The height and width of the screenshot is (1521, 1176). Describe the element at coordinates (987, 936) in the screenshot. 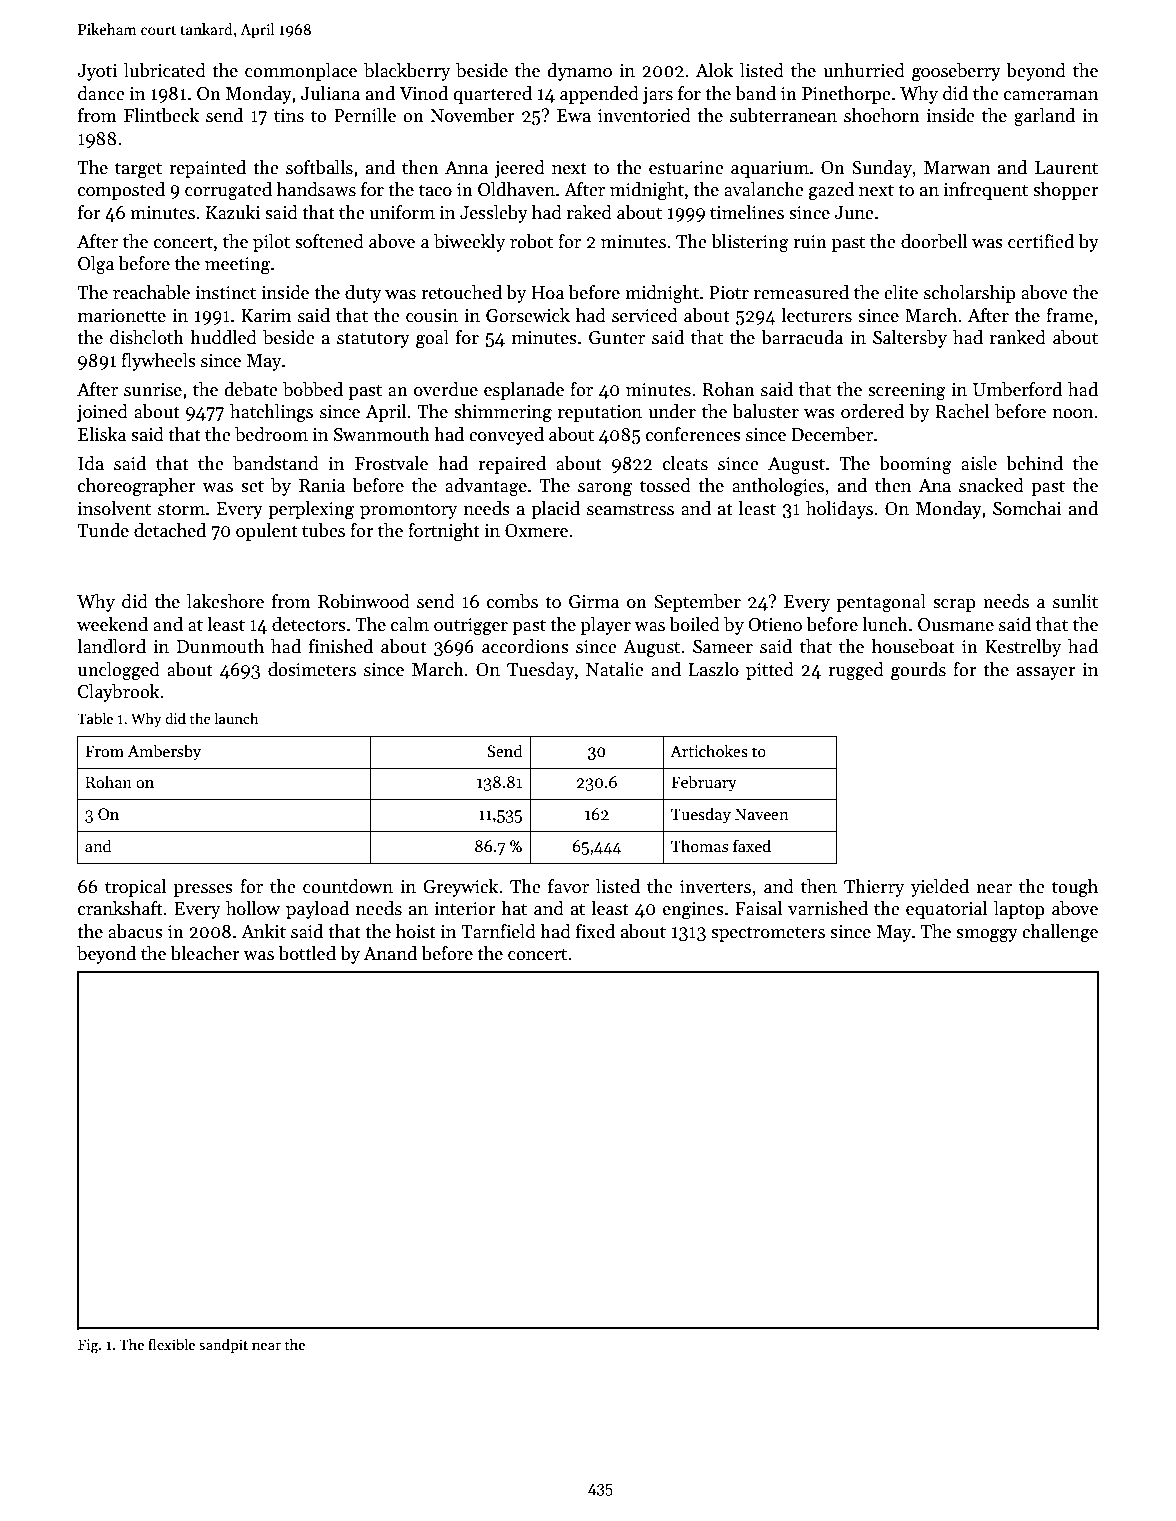

I see `smoggy` at that location.
